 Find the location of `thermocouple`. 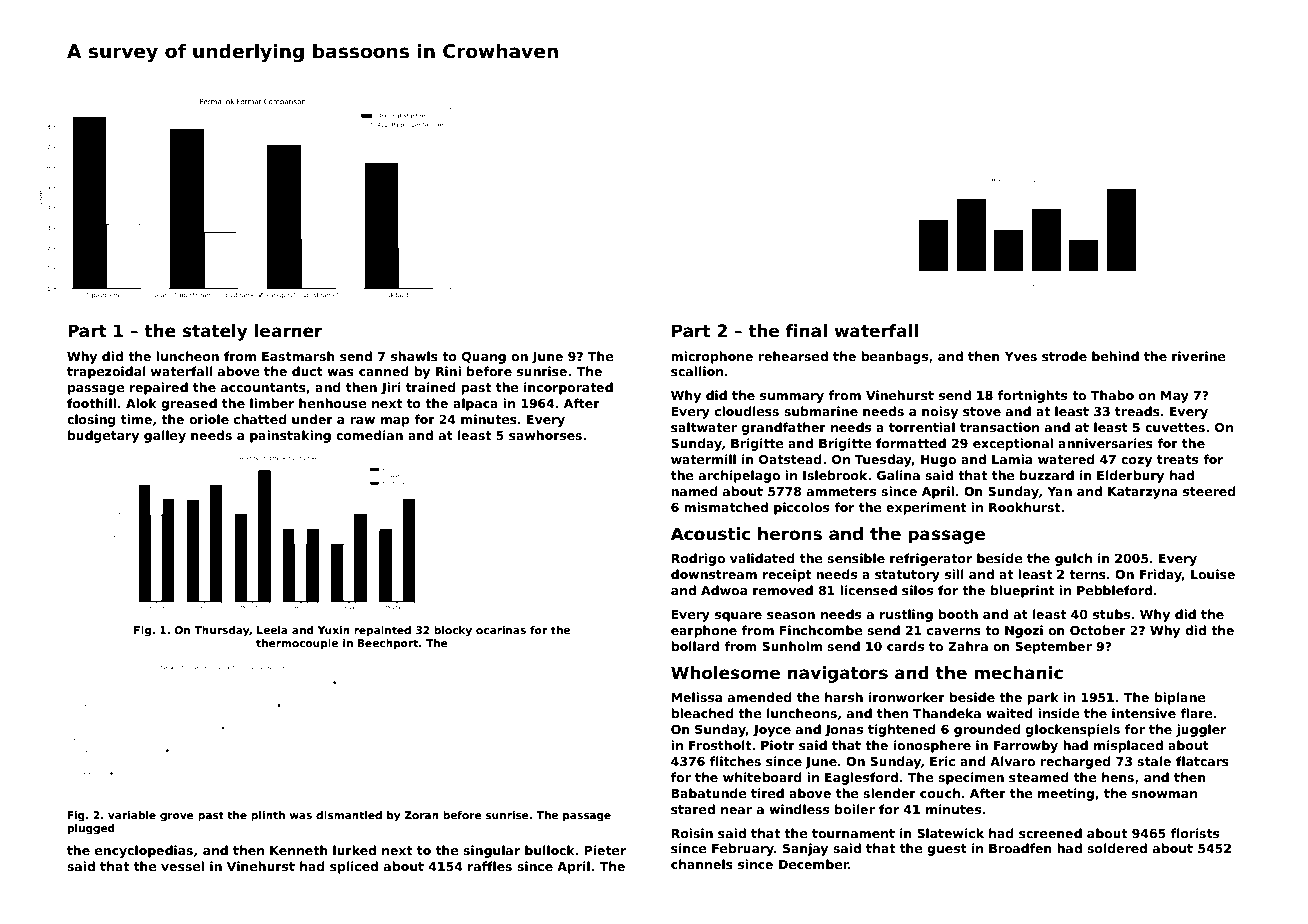

thermocouple is located at coordinates (297, 644).
